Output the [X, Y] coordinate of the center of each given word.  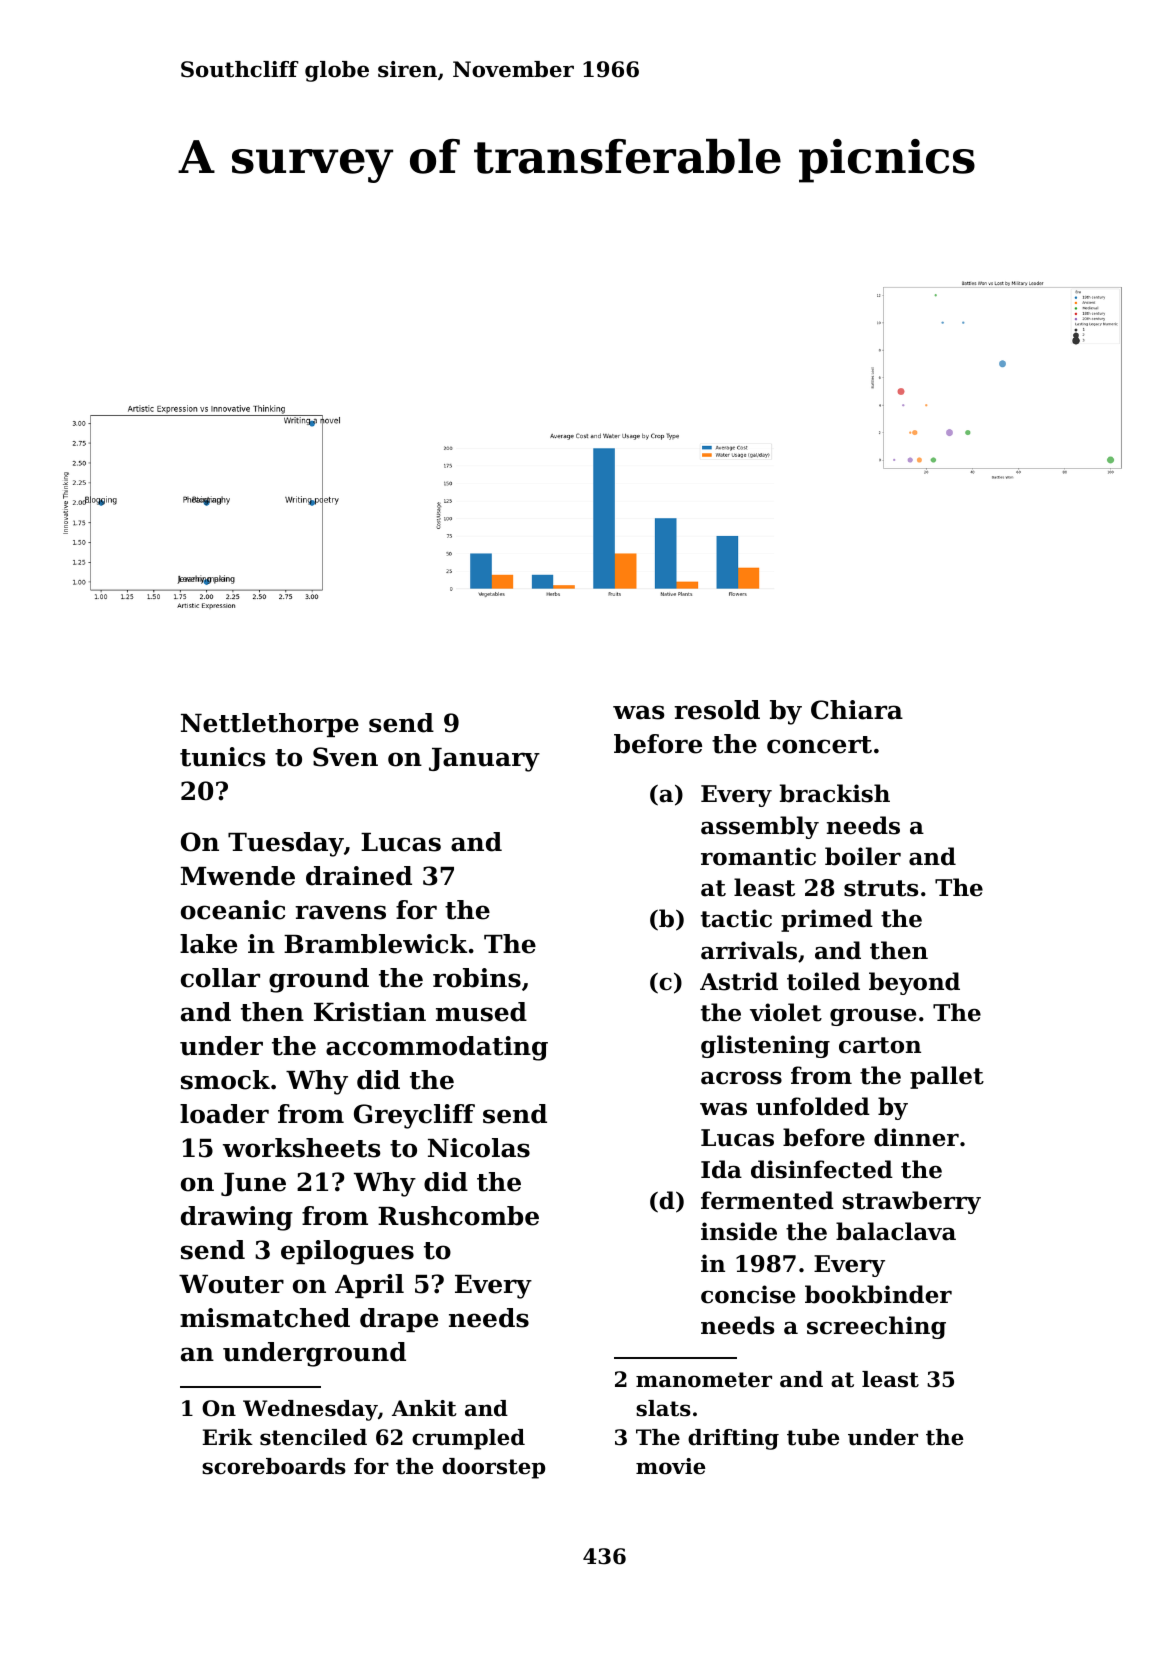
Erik [227, 1437]
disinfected [822, 1169]
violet [786, 1012]
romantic [758, 856]
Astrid [739, 981]
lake [208, 944]
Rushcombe [458, 1216]
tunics [223, 757]
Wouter [231, 1284]
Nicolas [479, 1148]
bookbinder [878, 1294]
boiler [863, 856]
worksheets [302, 1148]
